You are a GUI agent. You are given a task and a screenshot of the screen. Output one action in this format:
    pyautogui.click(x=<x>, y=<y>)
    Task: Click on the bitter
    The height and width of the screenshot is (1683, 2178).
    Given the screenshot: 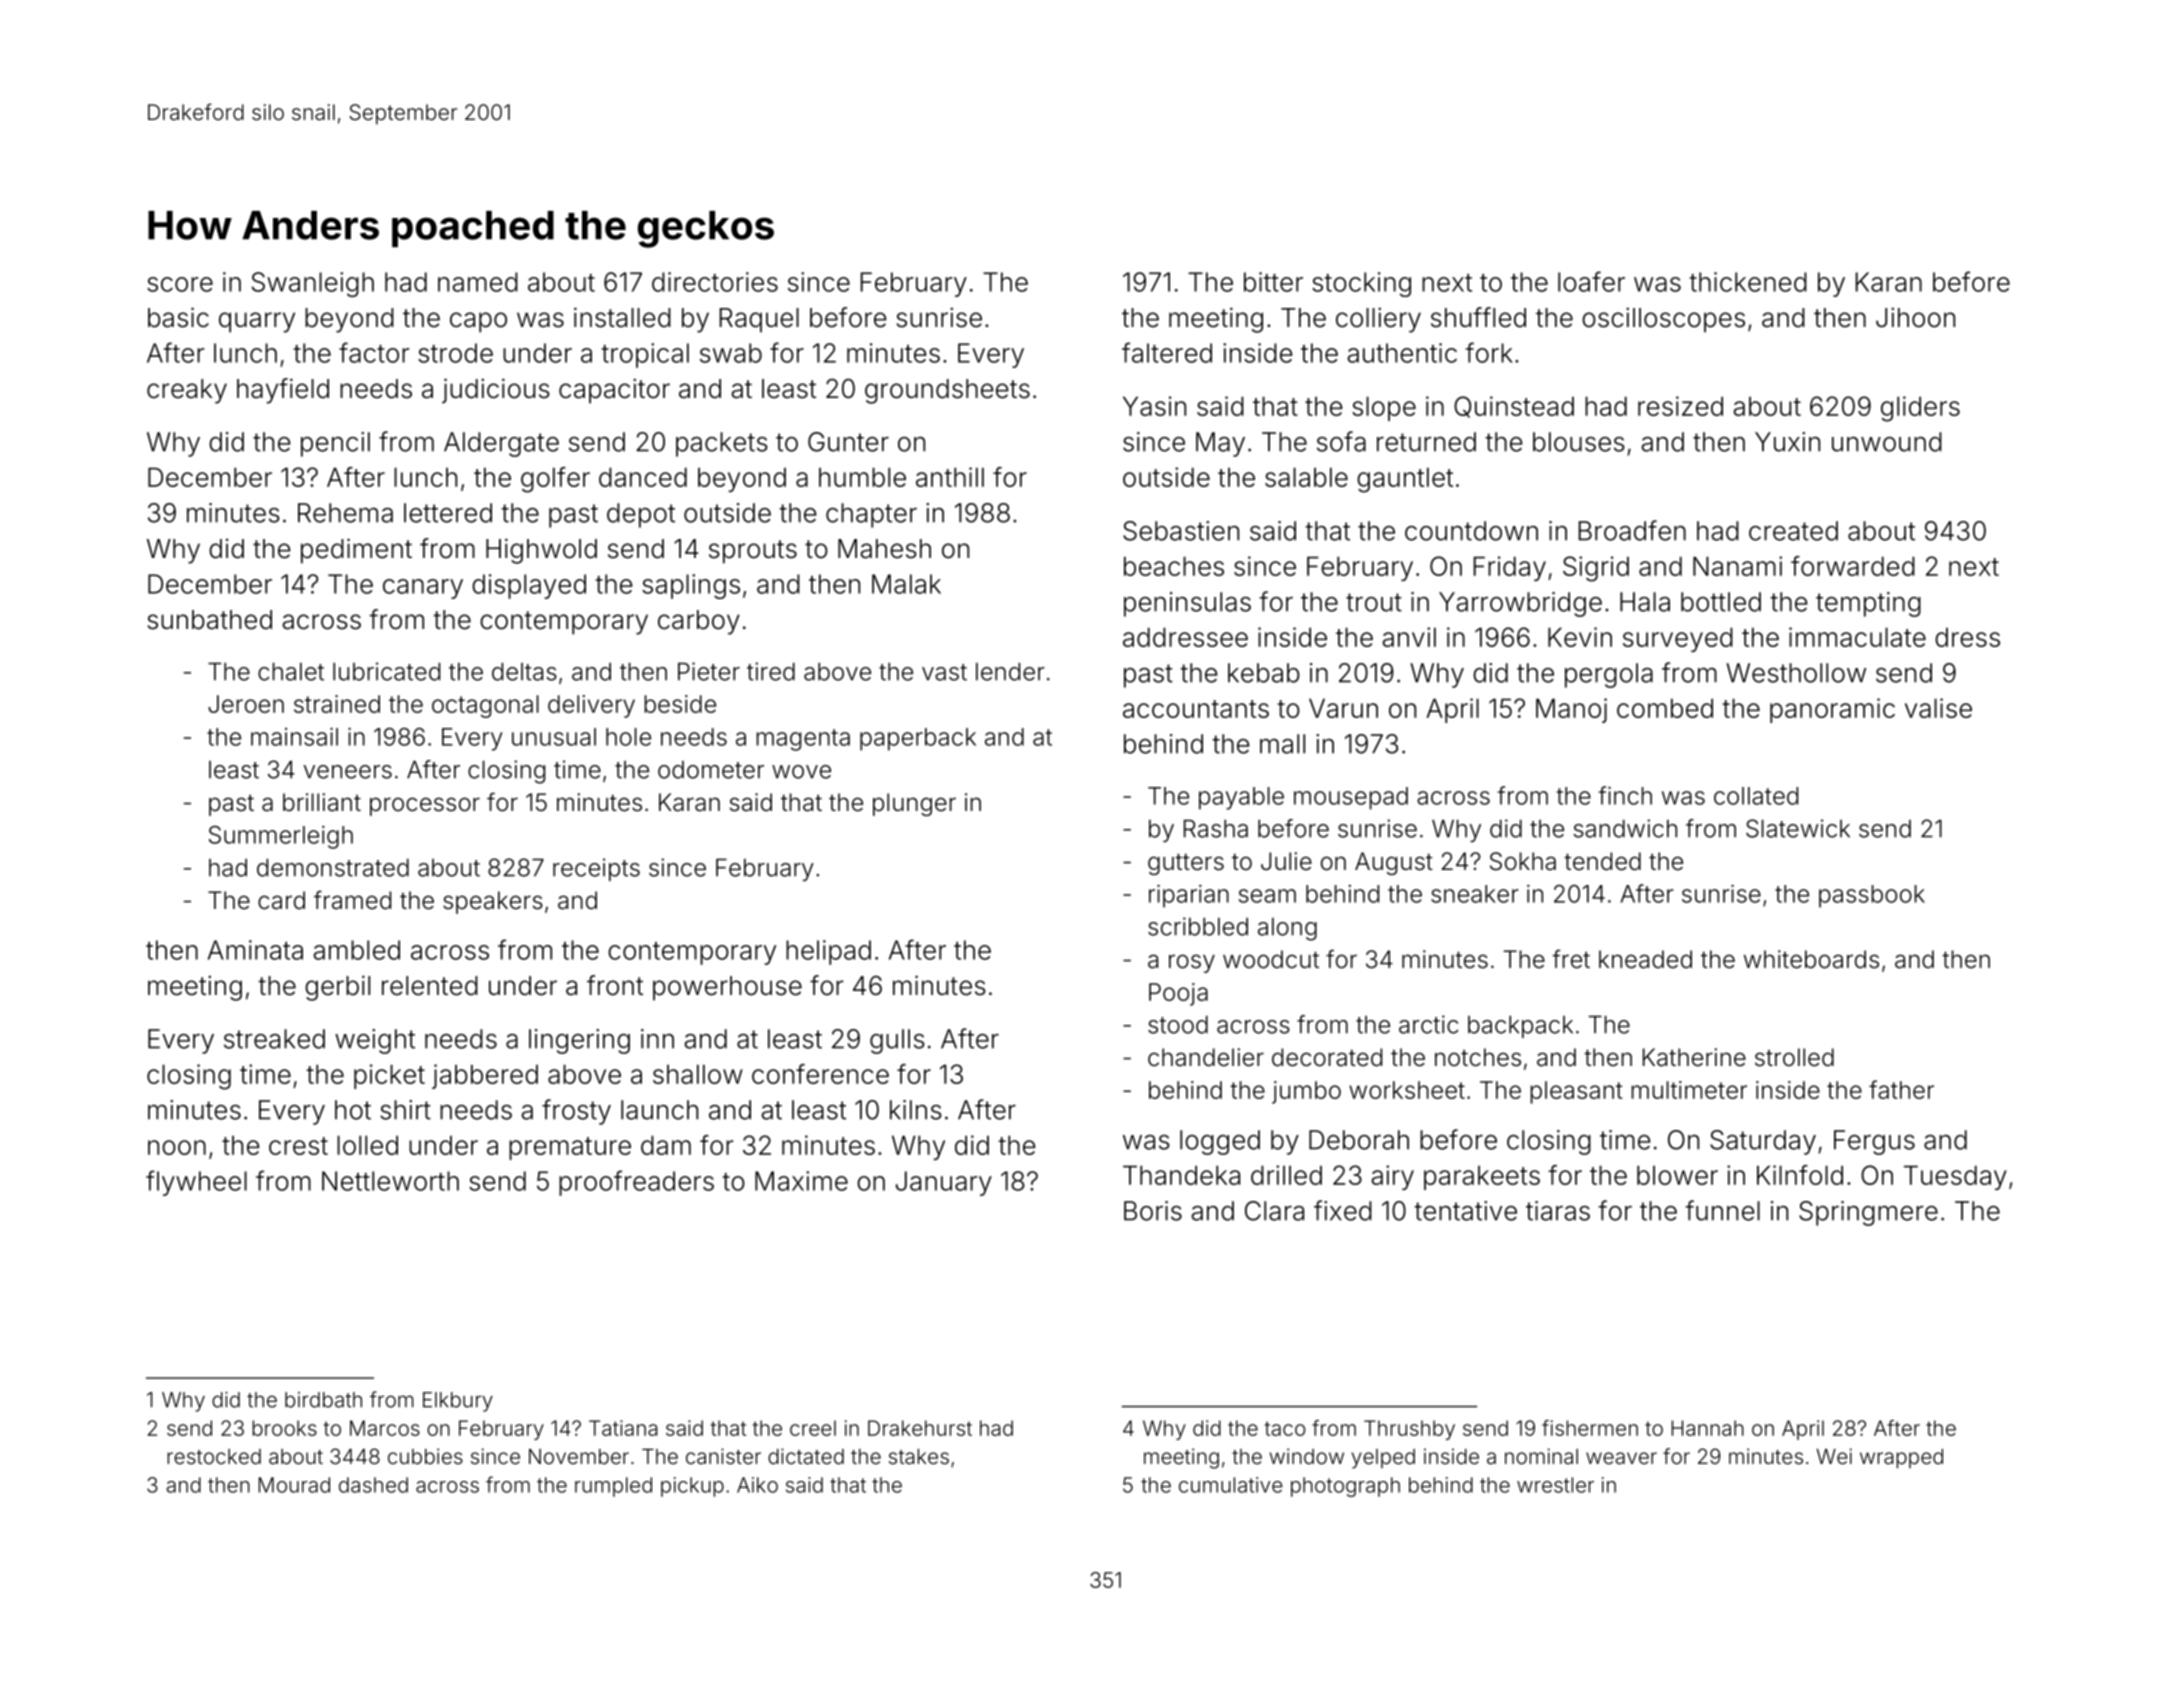 What is the action you would take?
    pyautogui.click(x=1273, y=282)
